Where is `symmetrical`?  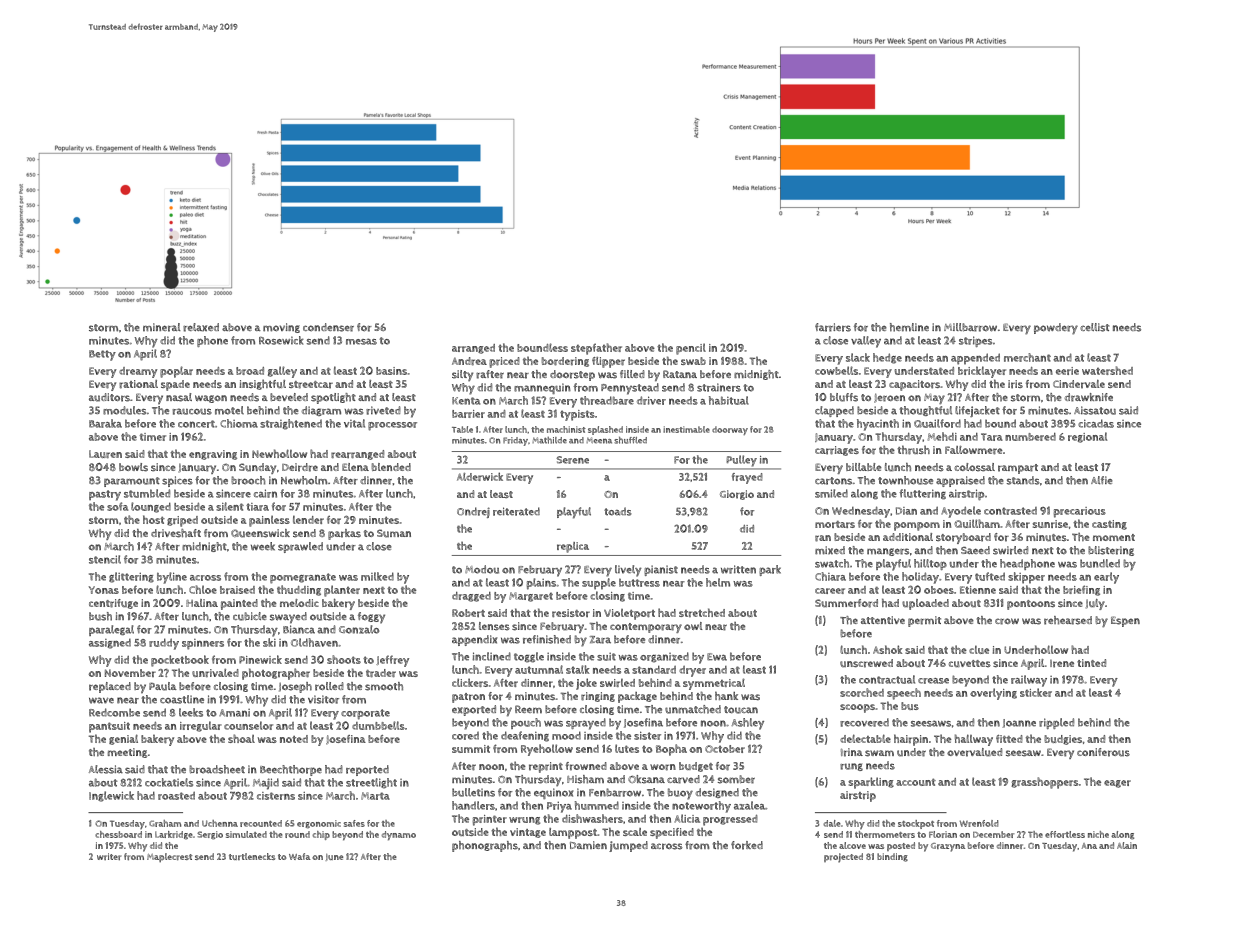
symmetrical is located at coordinates (714, 684).
